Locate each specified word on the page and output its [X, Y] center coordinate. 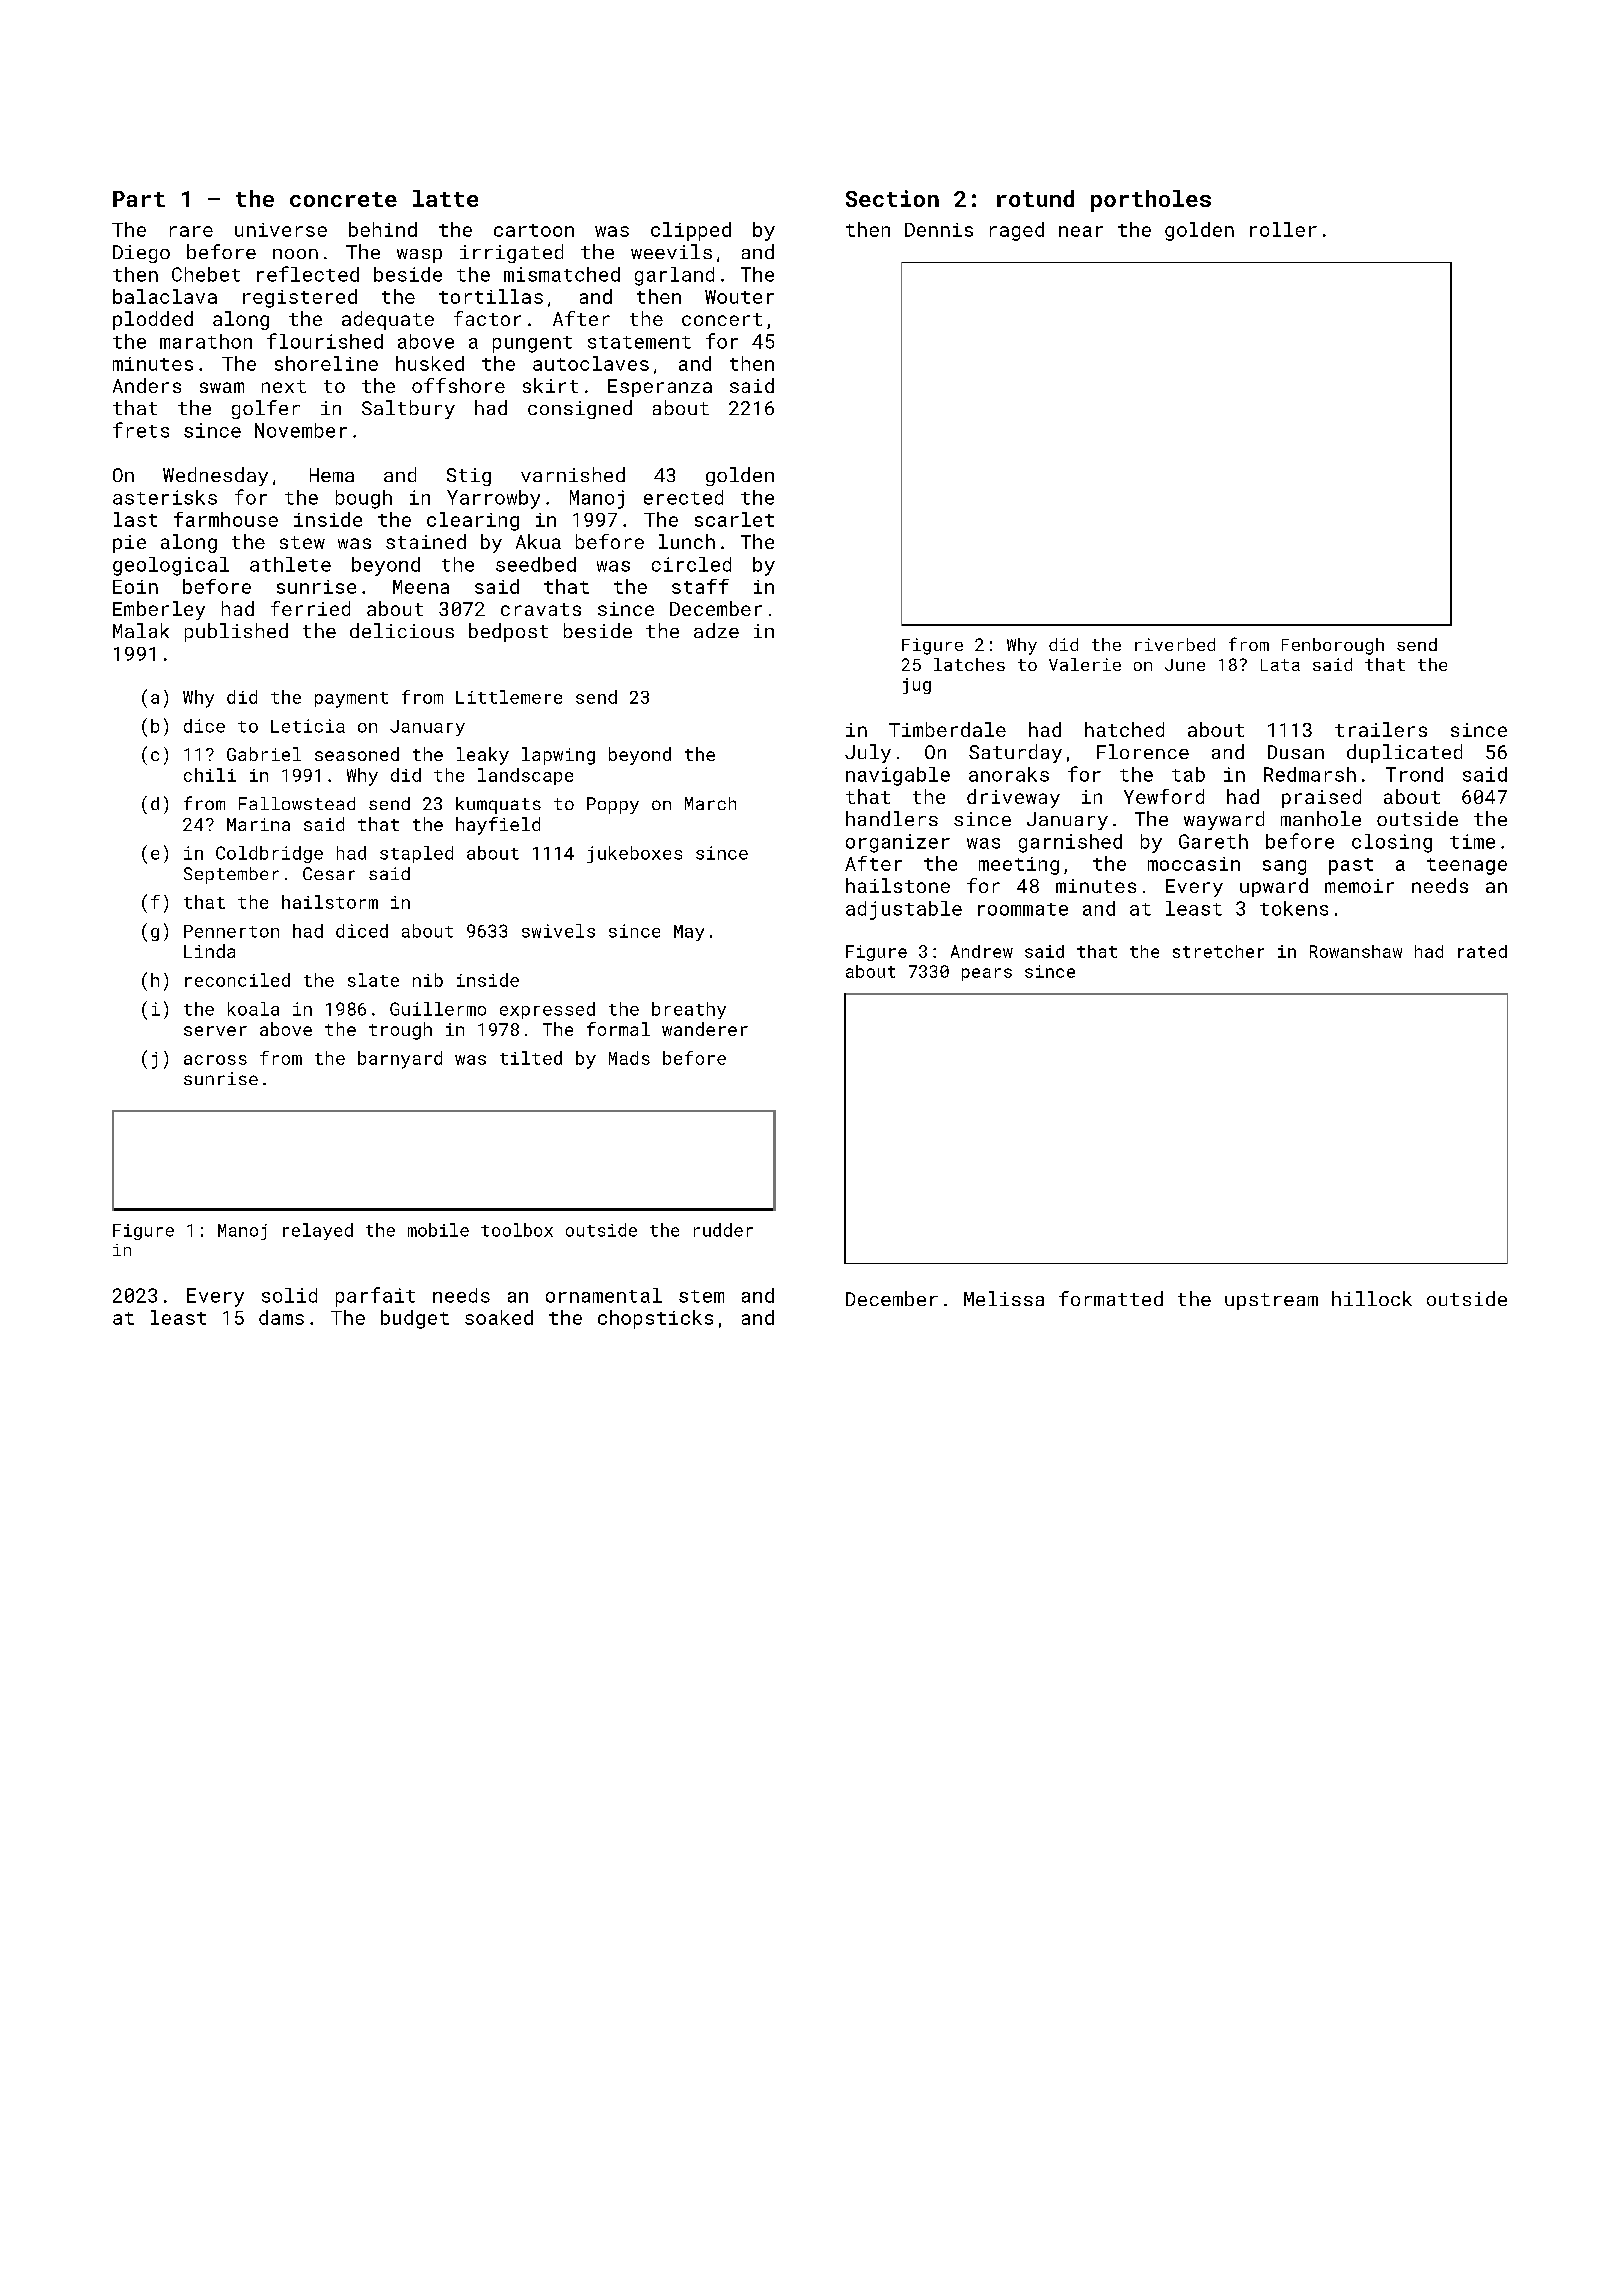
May [689, 933]
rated [1482, 951]
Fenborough [1333, 646]
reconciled [237, 980]
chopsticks [655, 1319]
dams [281, 1317]
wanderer [705, 1029]
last [135, 519]
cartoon [534, 230]
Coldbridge [269, 854]
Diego [141, 254]
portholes [1151, 201]
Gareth [1213, 841]
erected [683, 497]
